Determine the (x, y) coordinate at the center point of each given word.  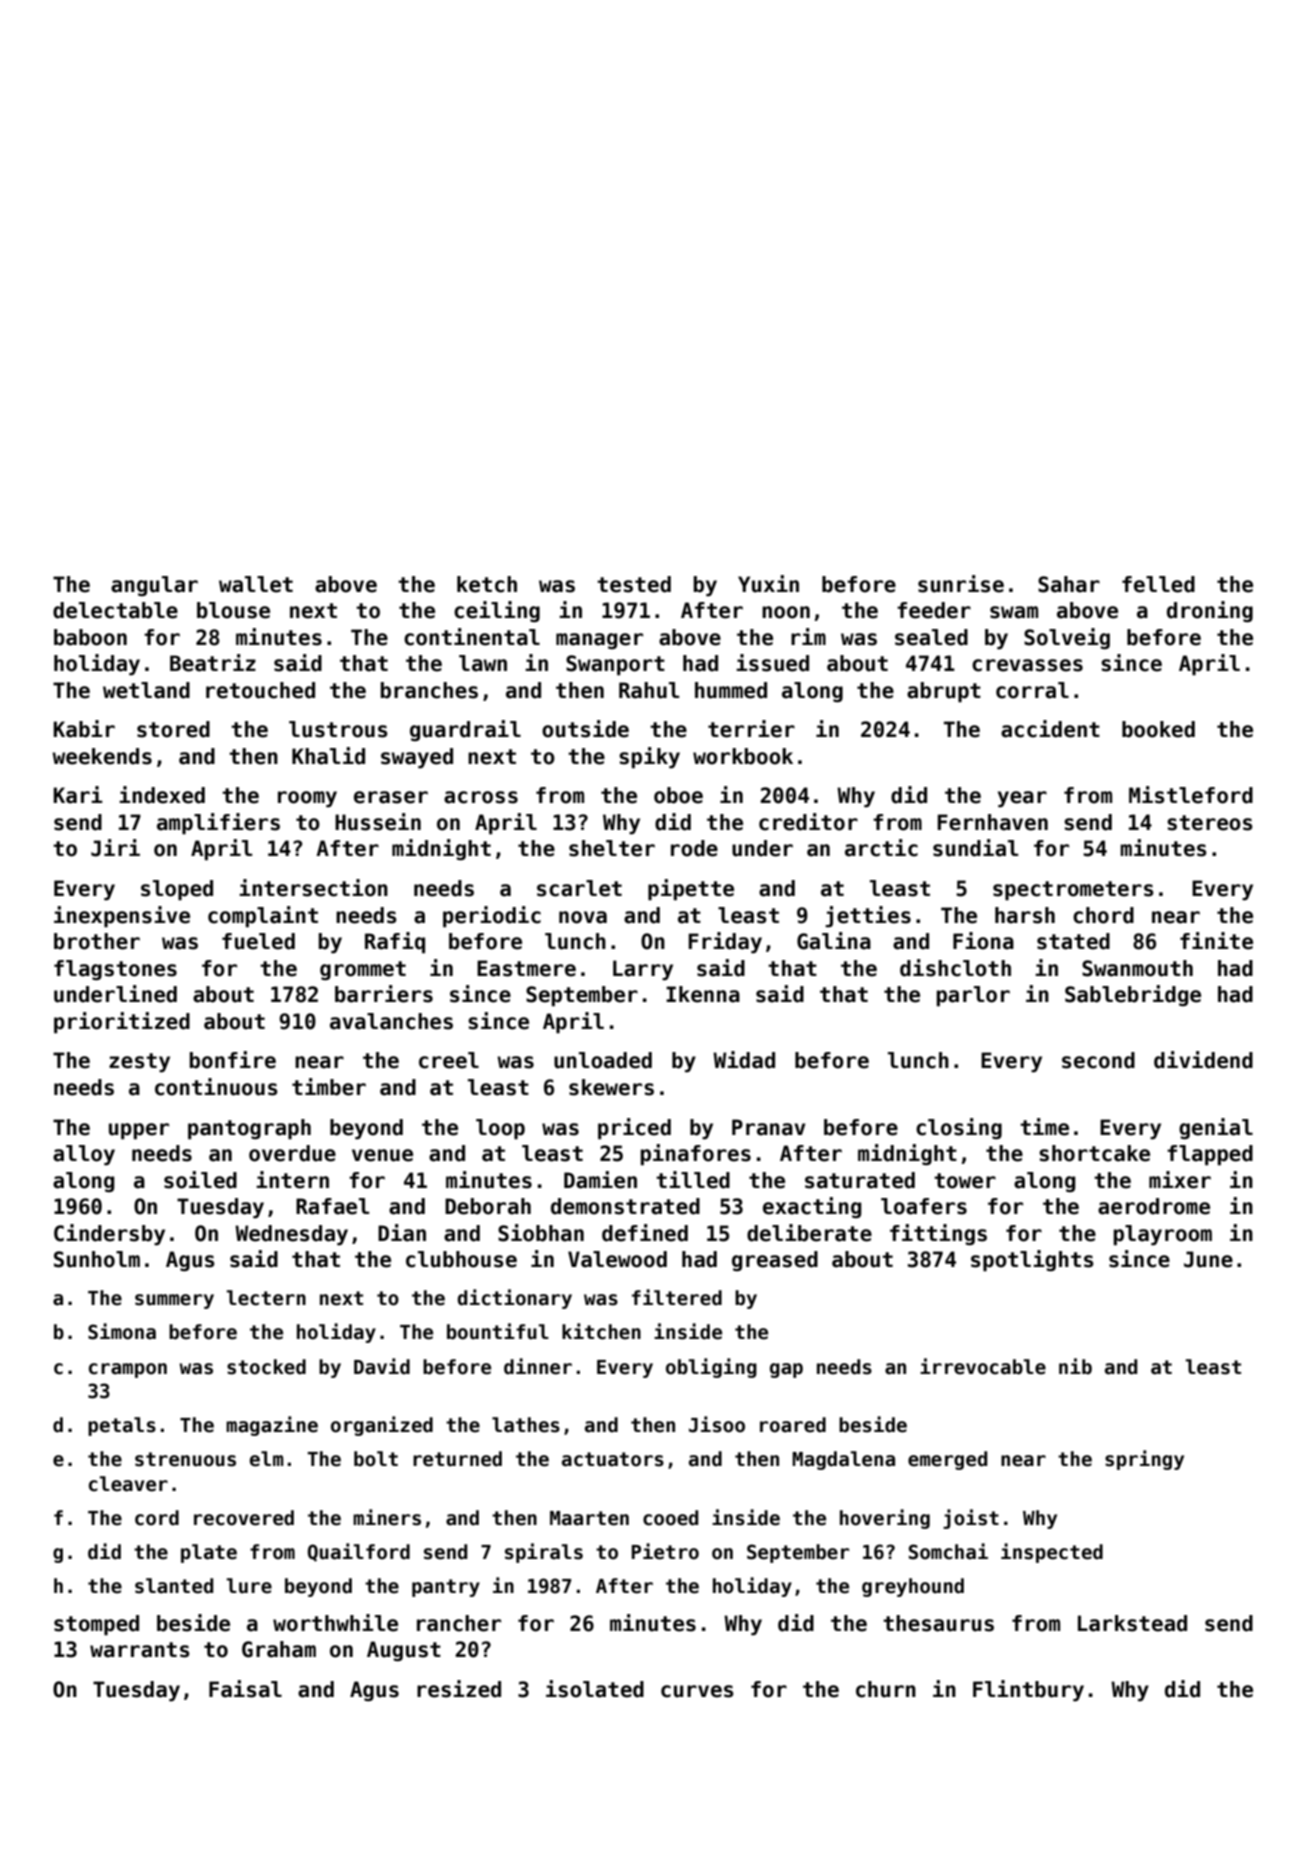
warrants (140, 1650)
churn (886, 1689)
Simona (122, 1331)
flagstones (115, 970)
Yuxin (768, 584)
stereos (1210, 823)
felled (1158, 584)
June (1208, 1259)
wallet (256, 584)
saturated (860, 1180)
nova (583, 917)
